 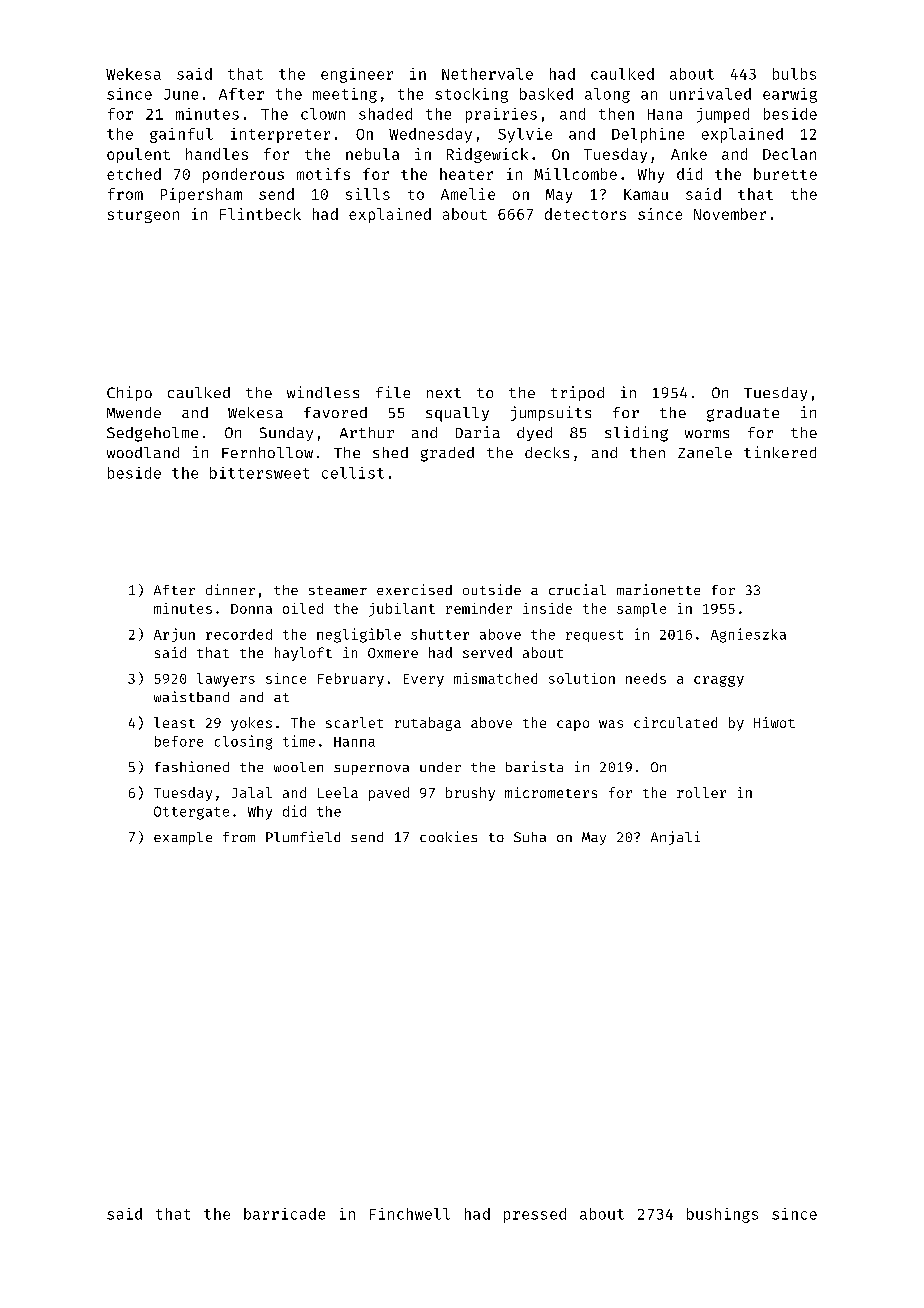 I want to click on bulbs, so click(x=794, y=74).
